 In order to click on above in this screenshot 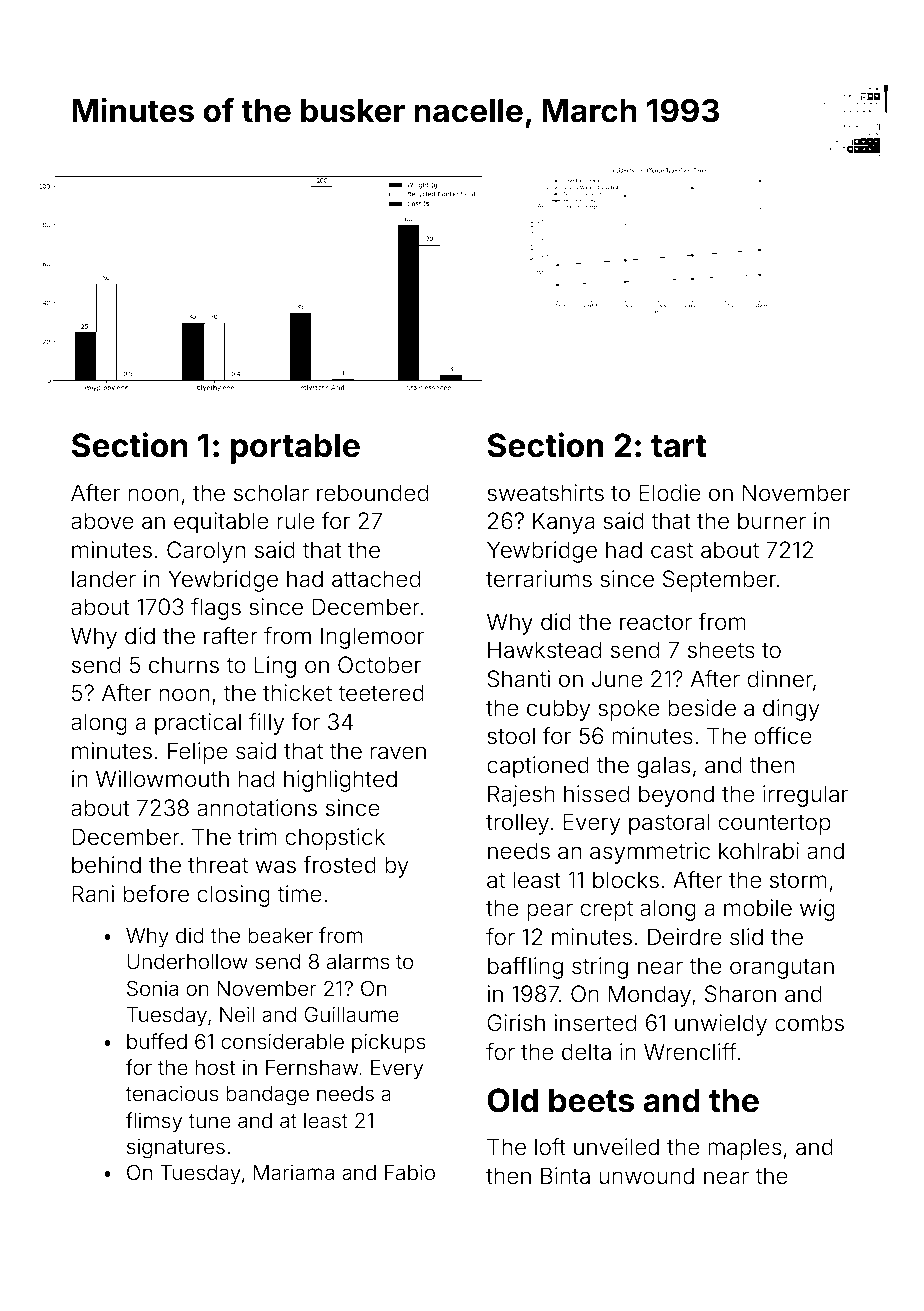, I will do `click(102, 521)`.
